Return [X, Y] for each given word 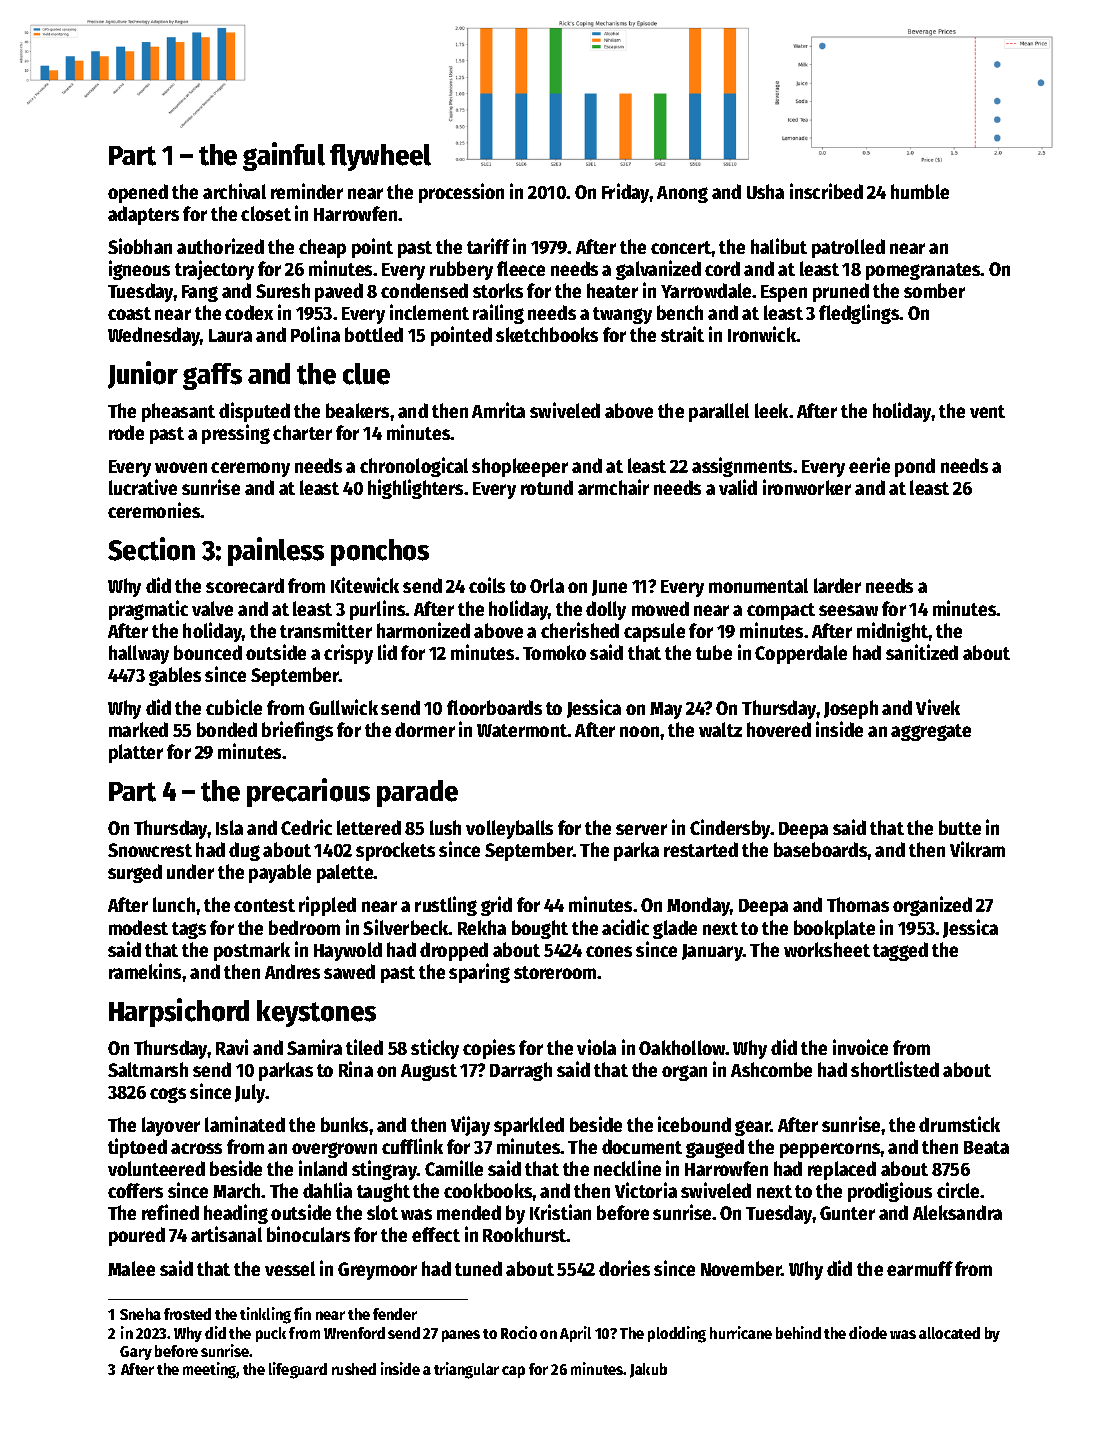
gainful [284, 156]
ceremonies [154, 510]
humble [920, 191]
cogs [168, 1095]
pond [915, 467]
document [642, 1146]
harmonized [423, 630]
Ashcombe [771, 1069]
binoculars [308, 1234]
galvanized [658, 270]
